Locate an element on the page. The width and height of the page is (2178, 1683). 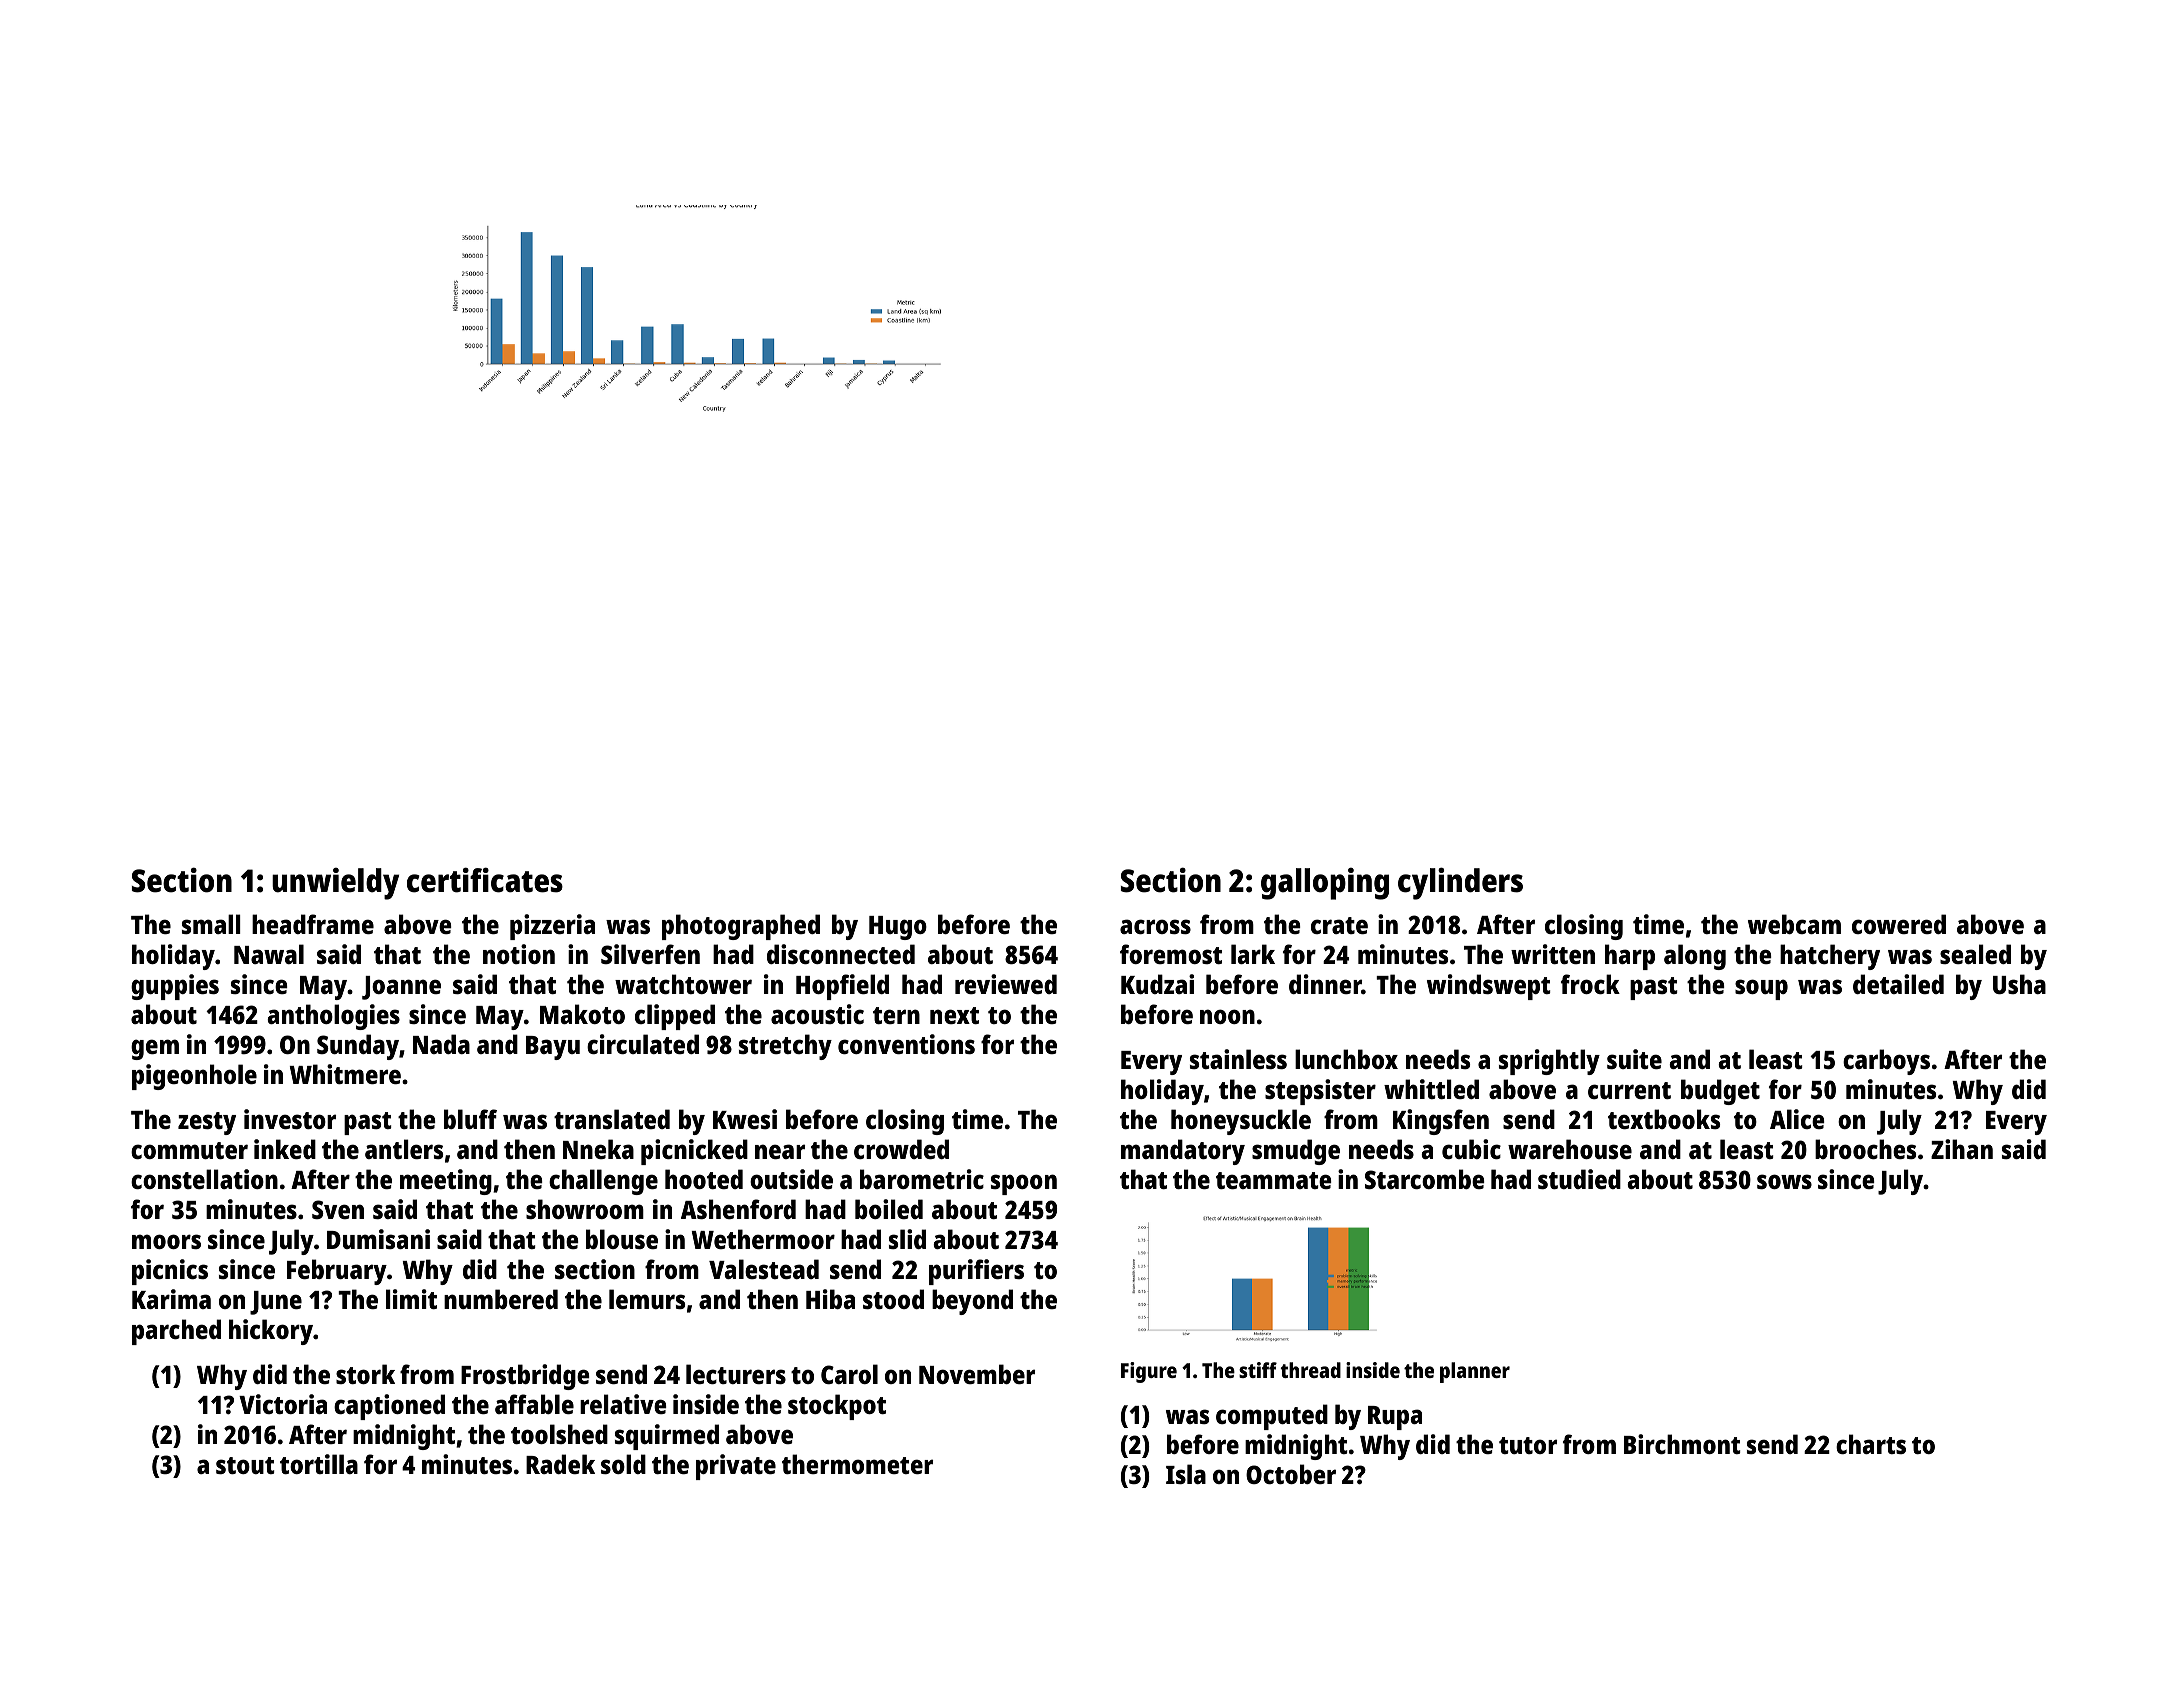
circulated is located at coordinates (643, 1044).
